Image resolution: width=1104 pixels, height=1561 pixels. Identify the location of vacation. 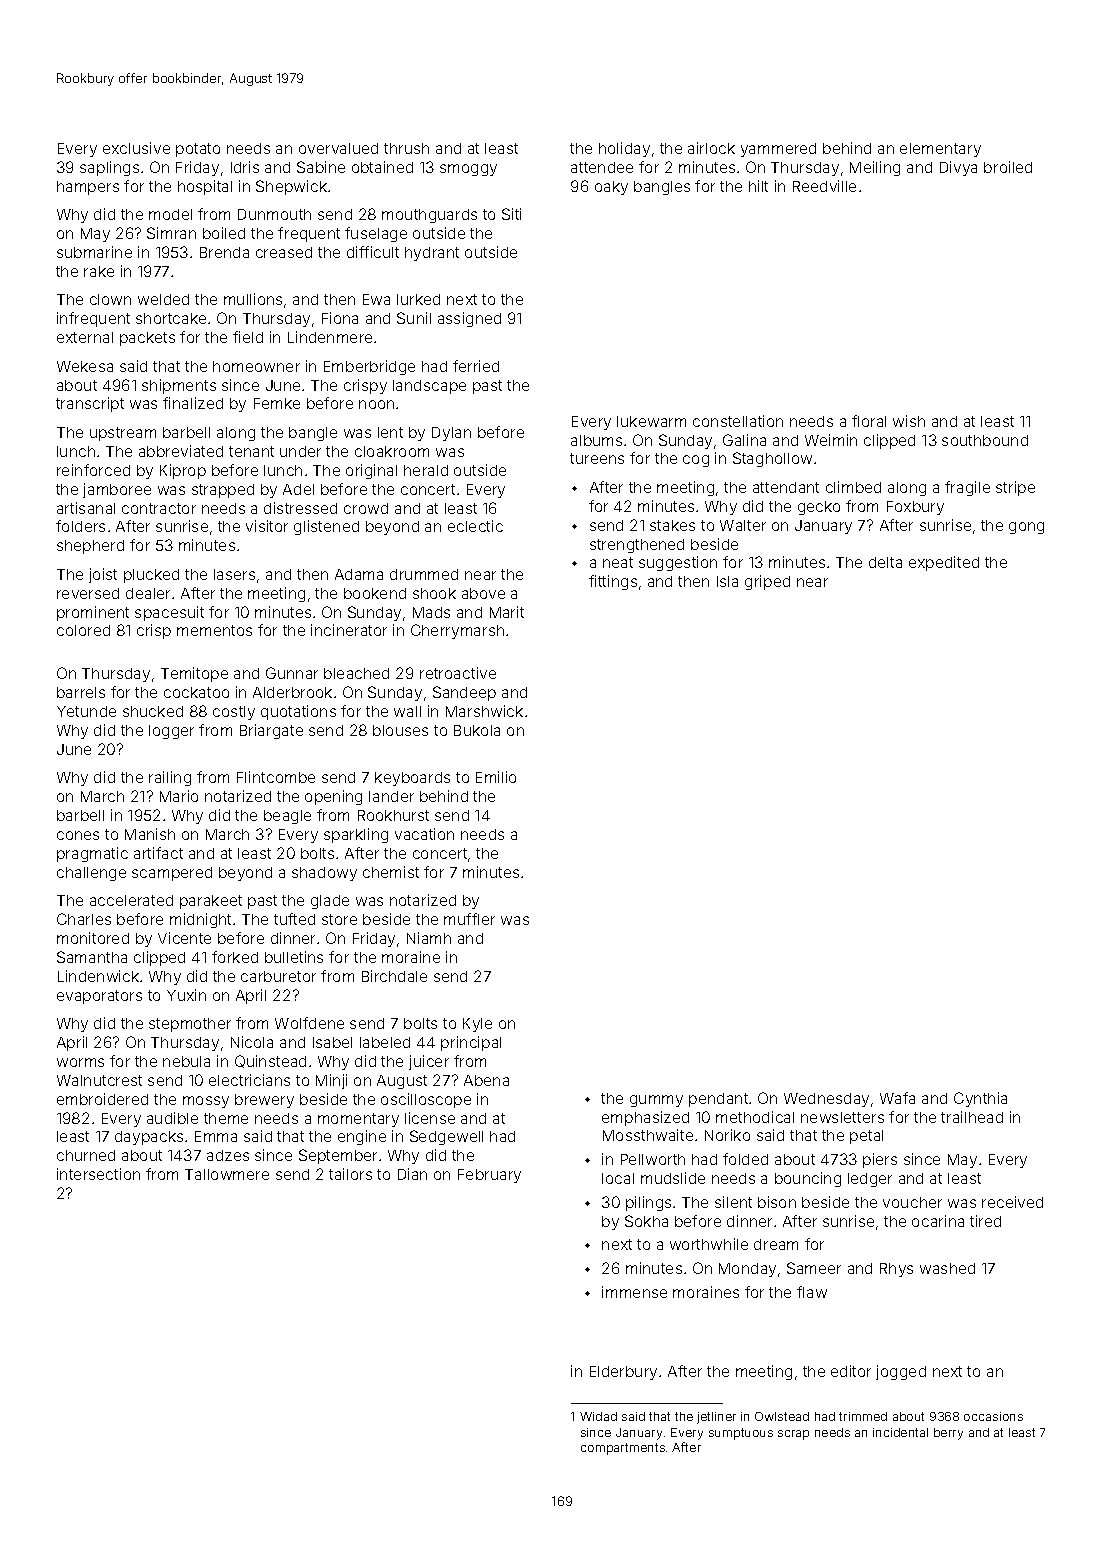
(424, 834).
